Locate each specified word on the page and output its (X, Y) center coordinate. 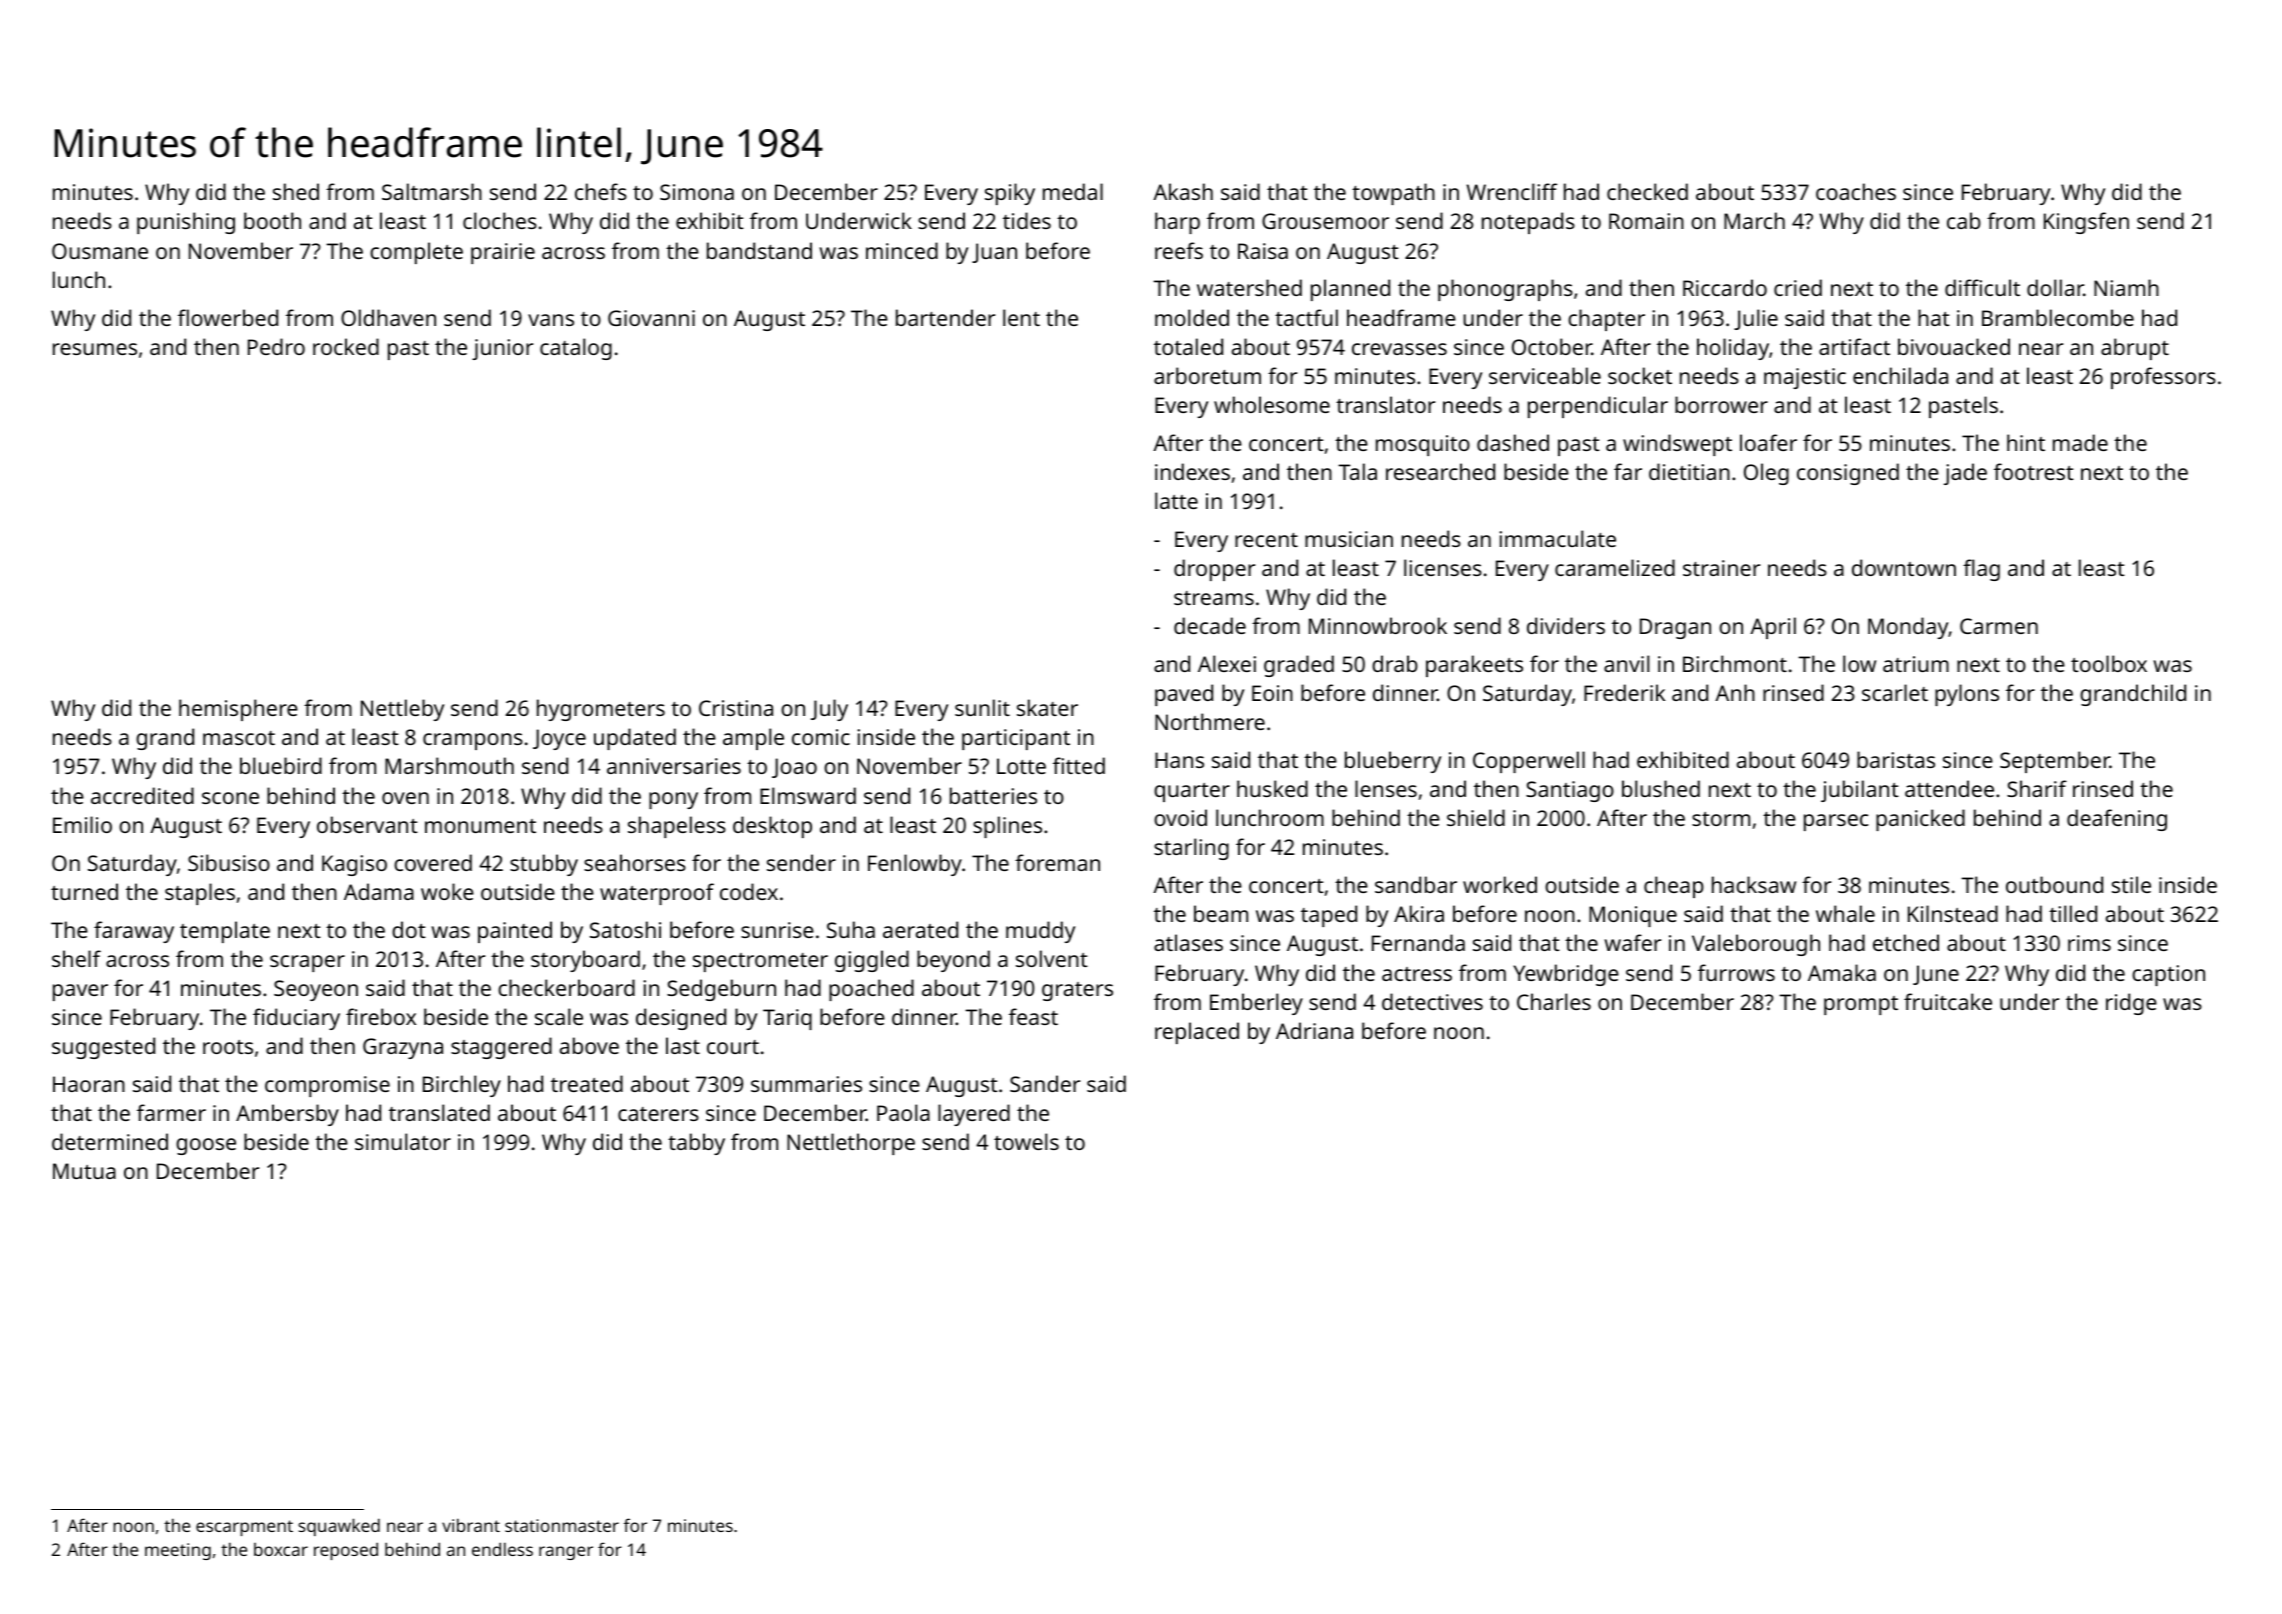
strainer (1721, 568)
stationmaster (562, 1525)
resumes (95, 349)
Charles (1554, 1001)
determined (110, 1141)
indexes (1192, 471)
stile (2131, 884)
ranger (566, 1553)
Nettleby (402, 710)
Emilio (82, 824)
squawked (339, 1527)
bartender (945, 317)
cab (1964, 220)
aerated (920, 929)
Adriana (1314, 1030)
